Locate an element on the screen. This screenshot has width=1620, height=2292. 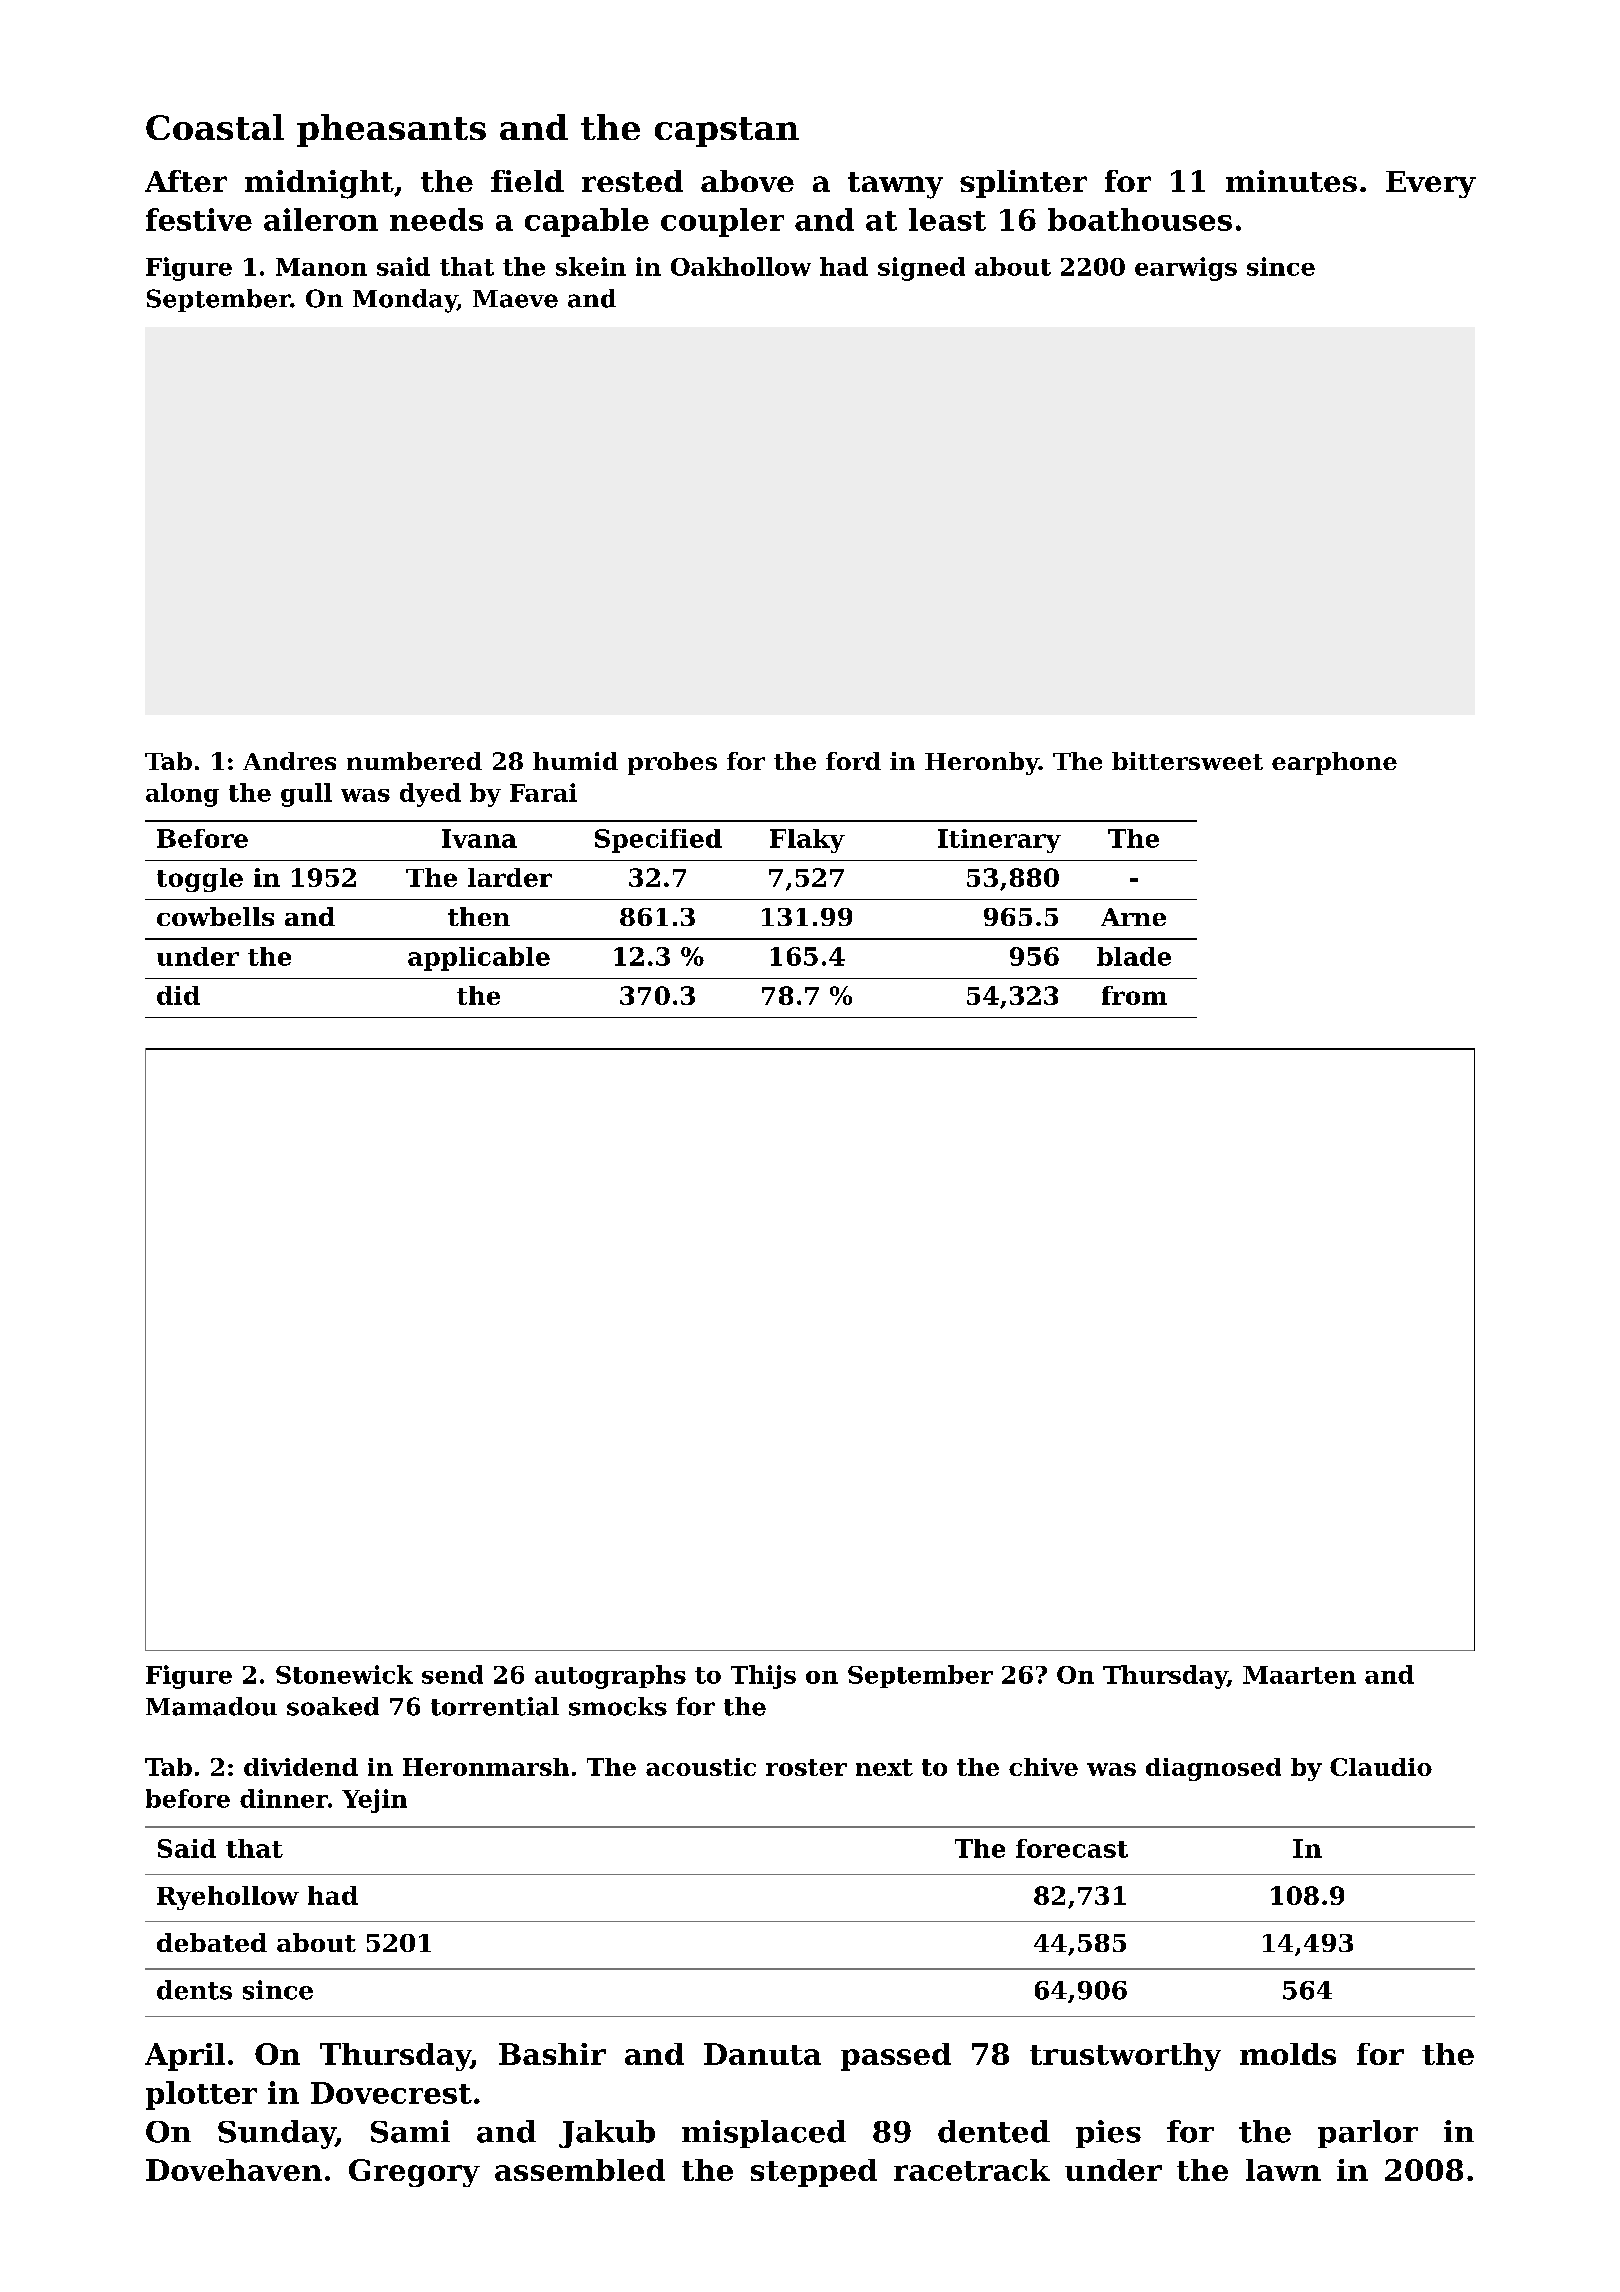
applicable is located at coordinates (479, 959).
